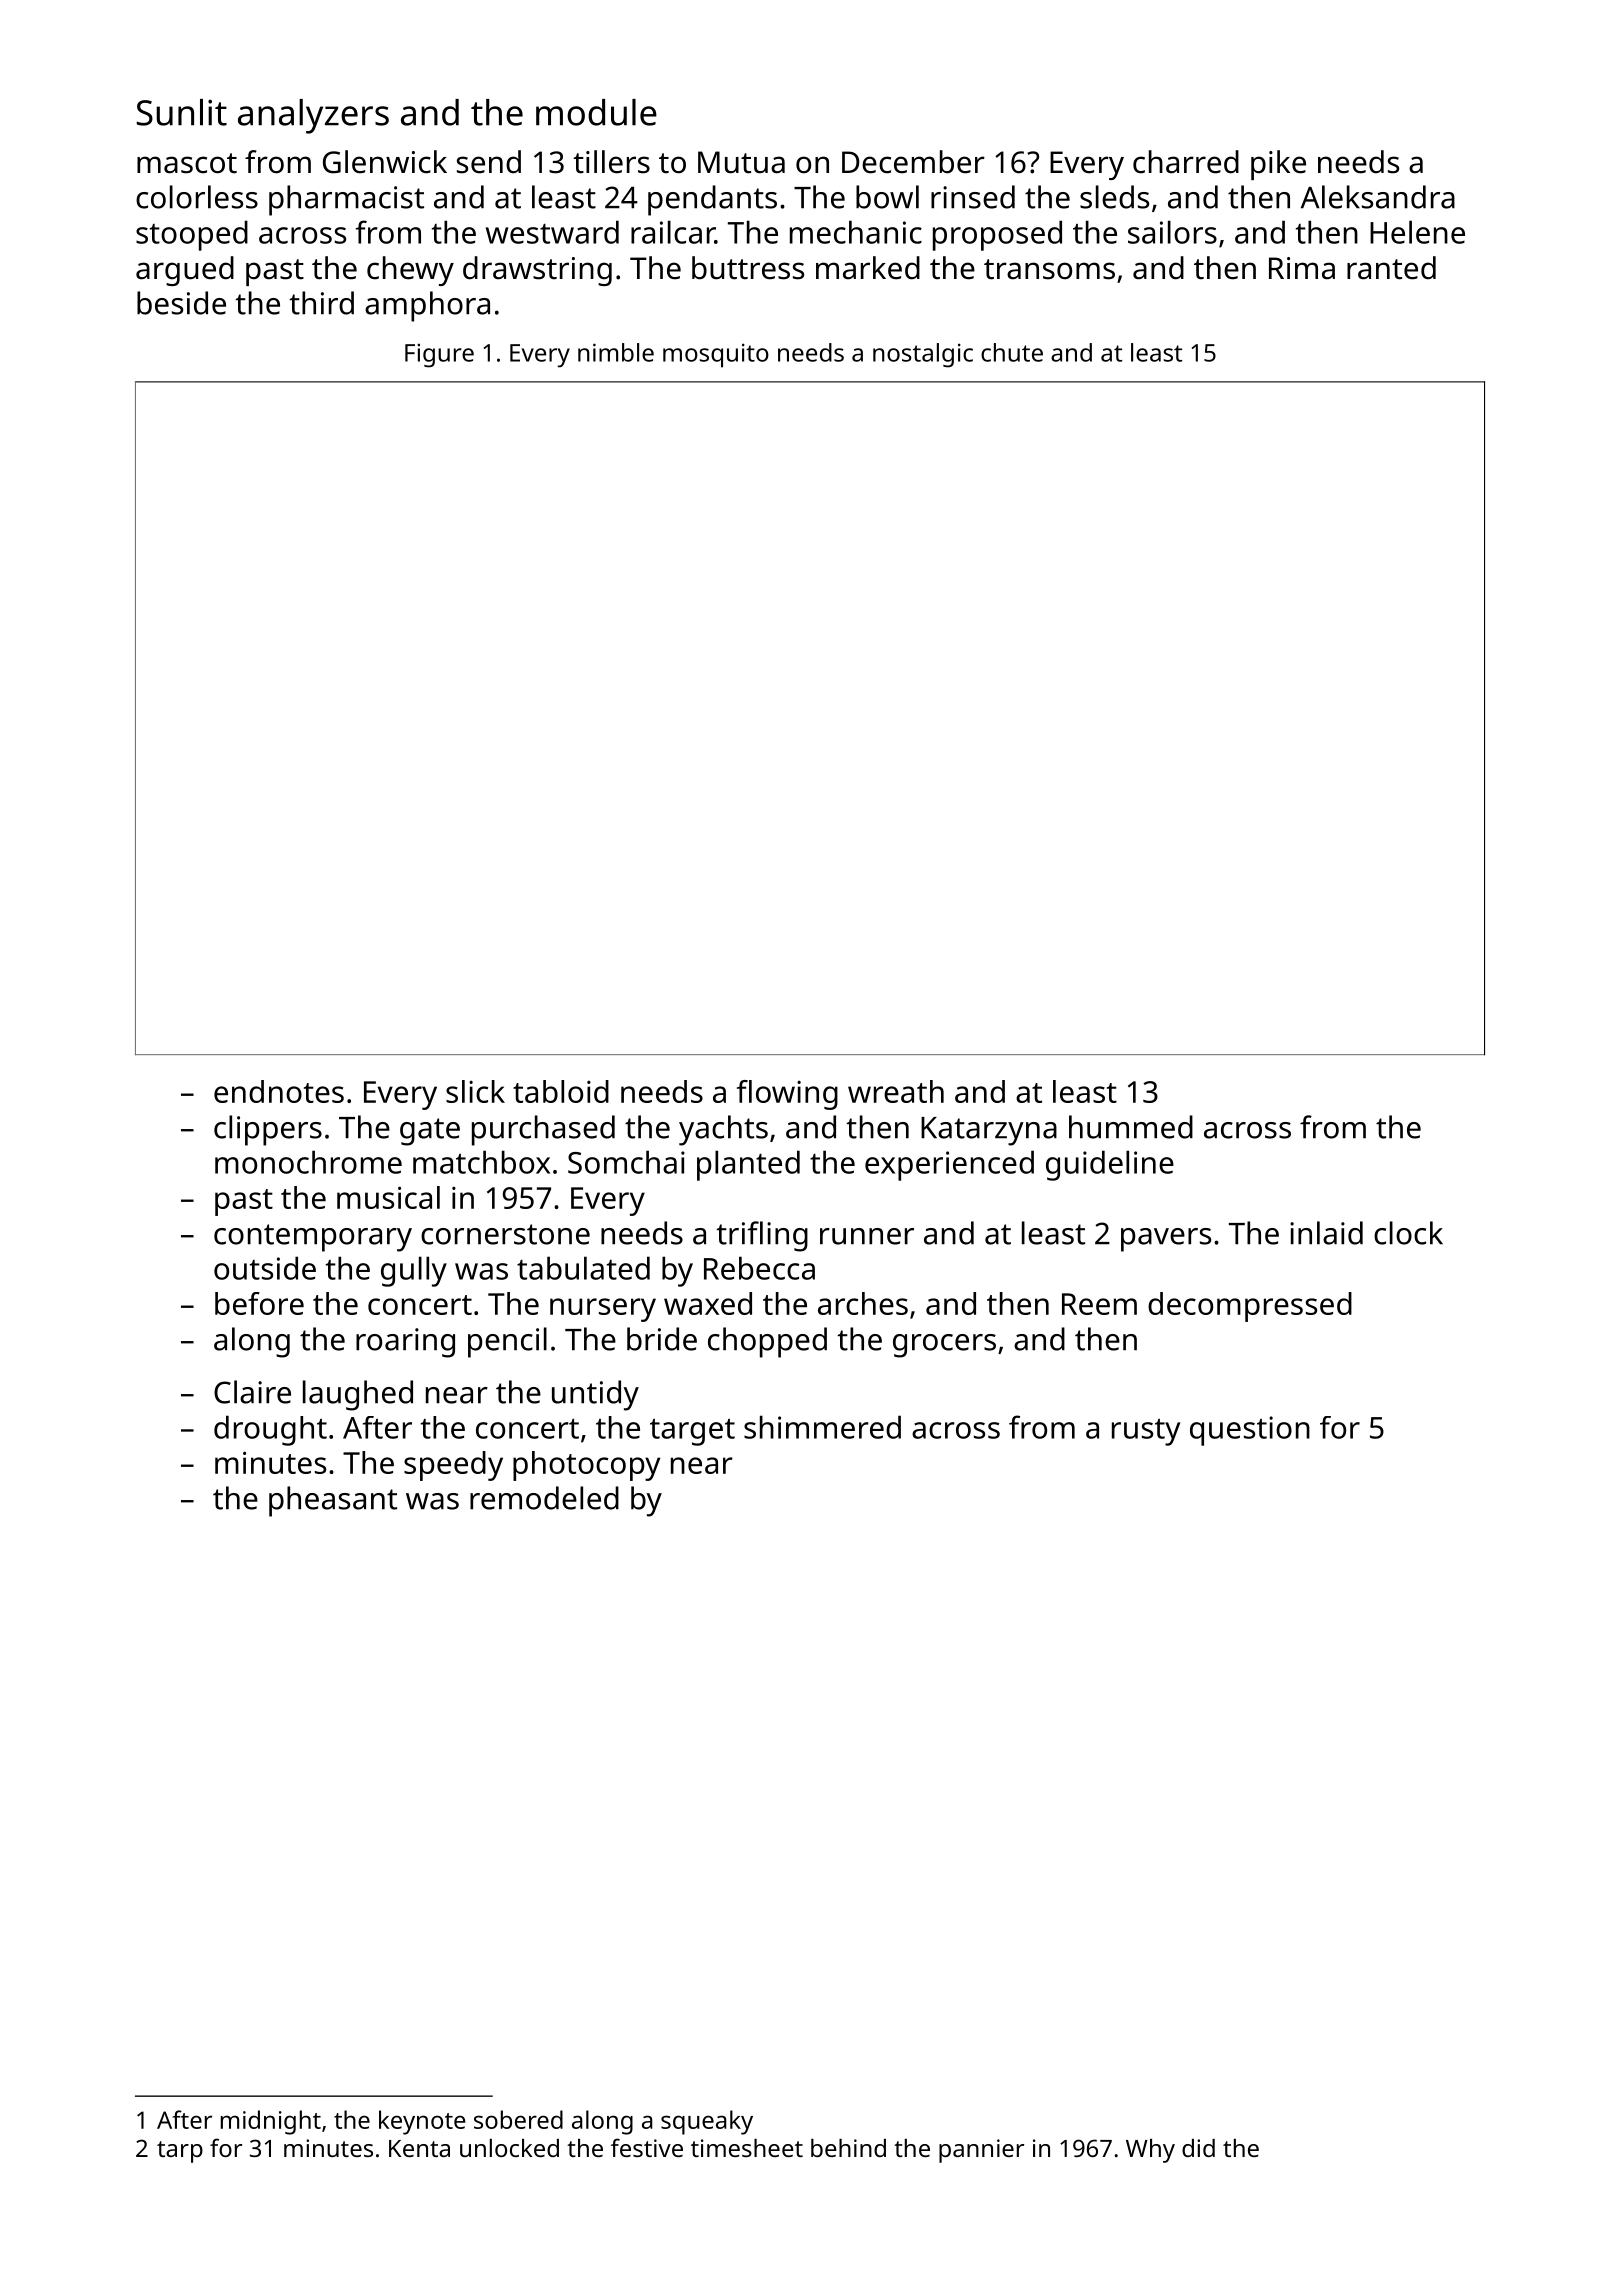 The width and height of the document is (1620, 2292). What do you see at coordinates (1391, 268) in the document?
I see `ranted` at bounding box center [1391, 268].
